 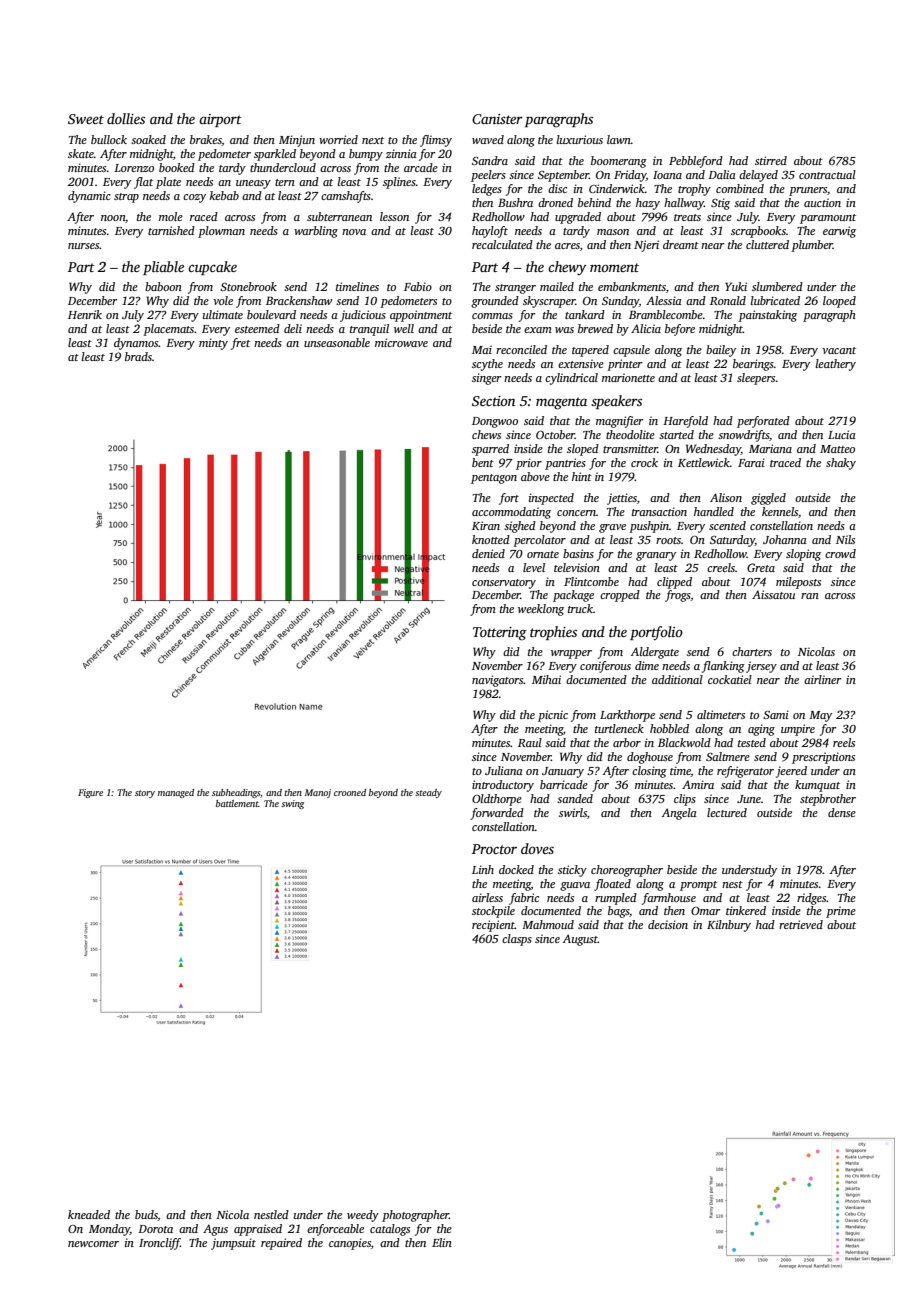 I want to click on Harefold, so click(x=685, y=422).
